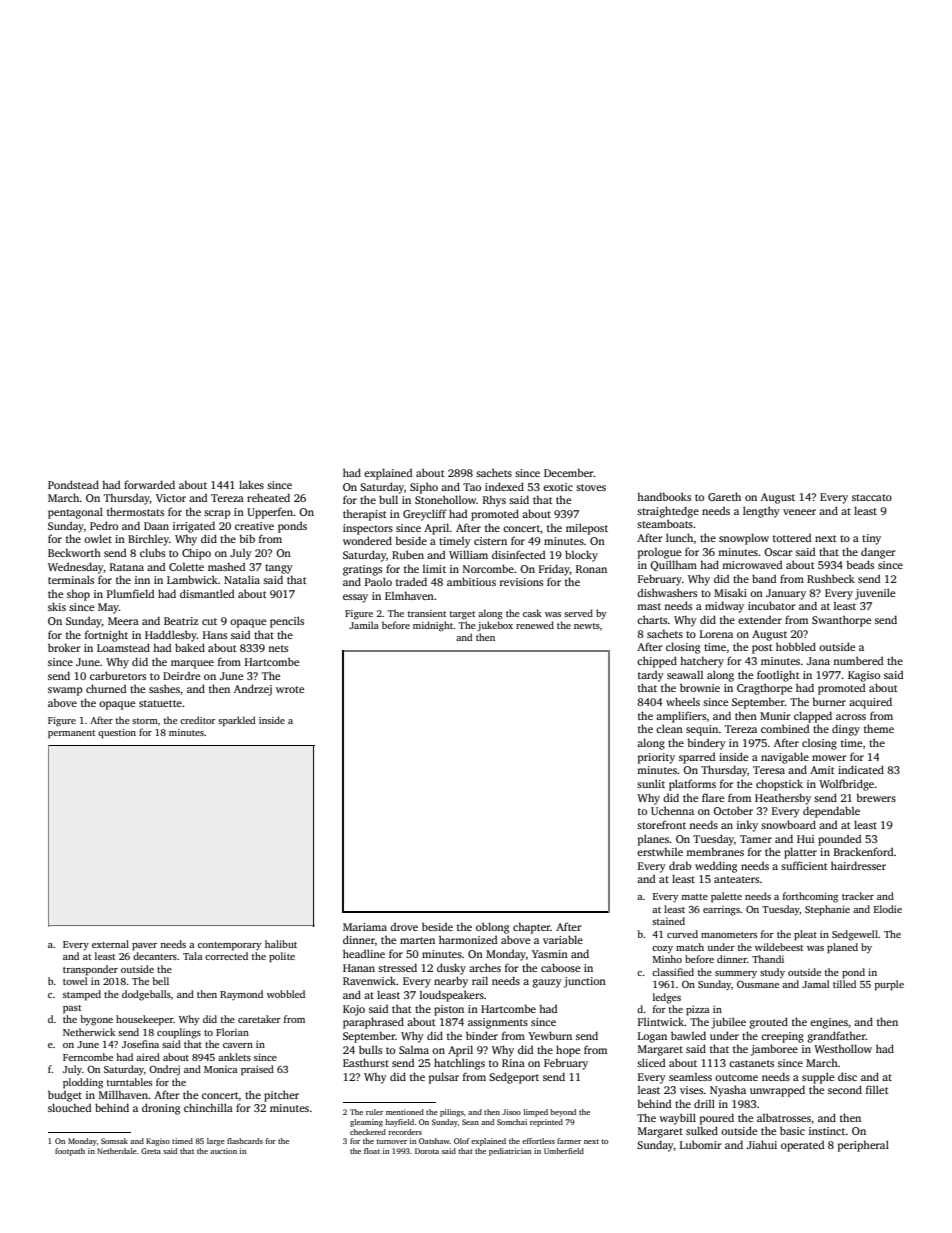 This document has height=1233, width=952. I want to click on droning, so click(161, 1109).
